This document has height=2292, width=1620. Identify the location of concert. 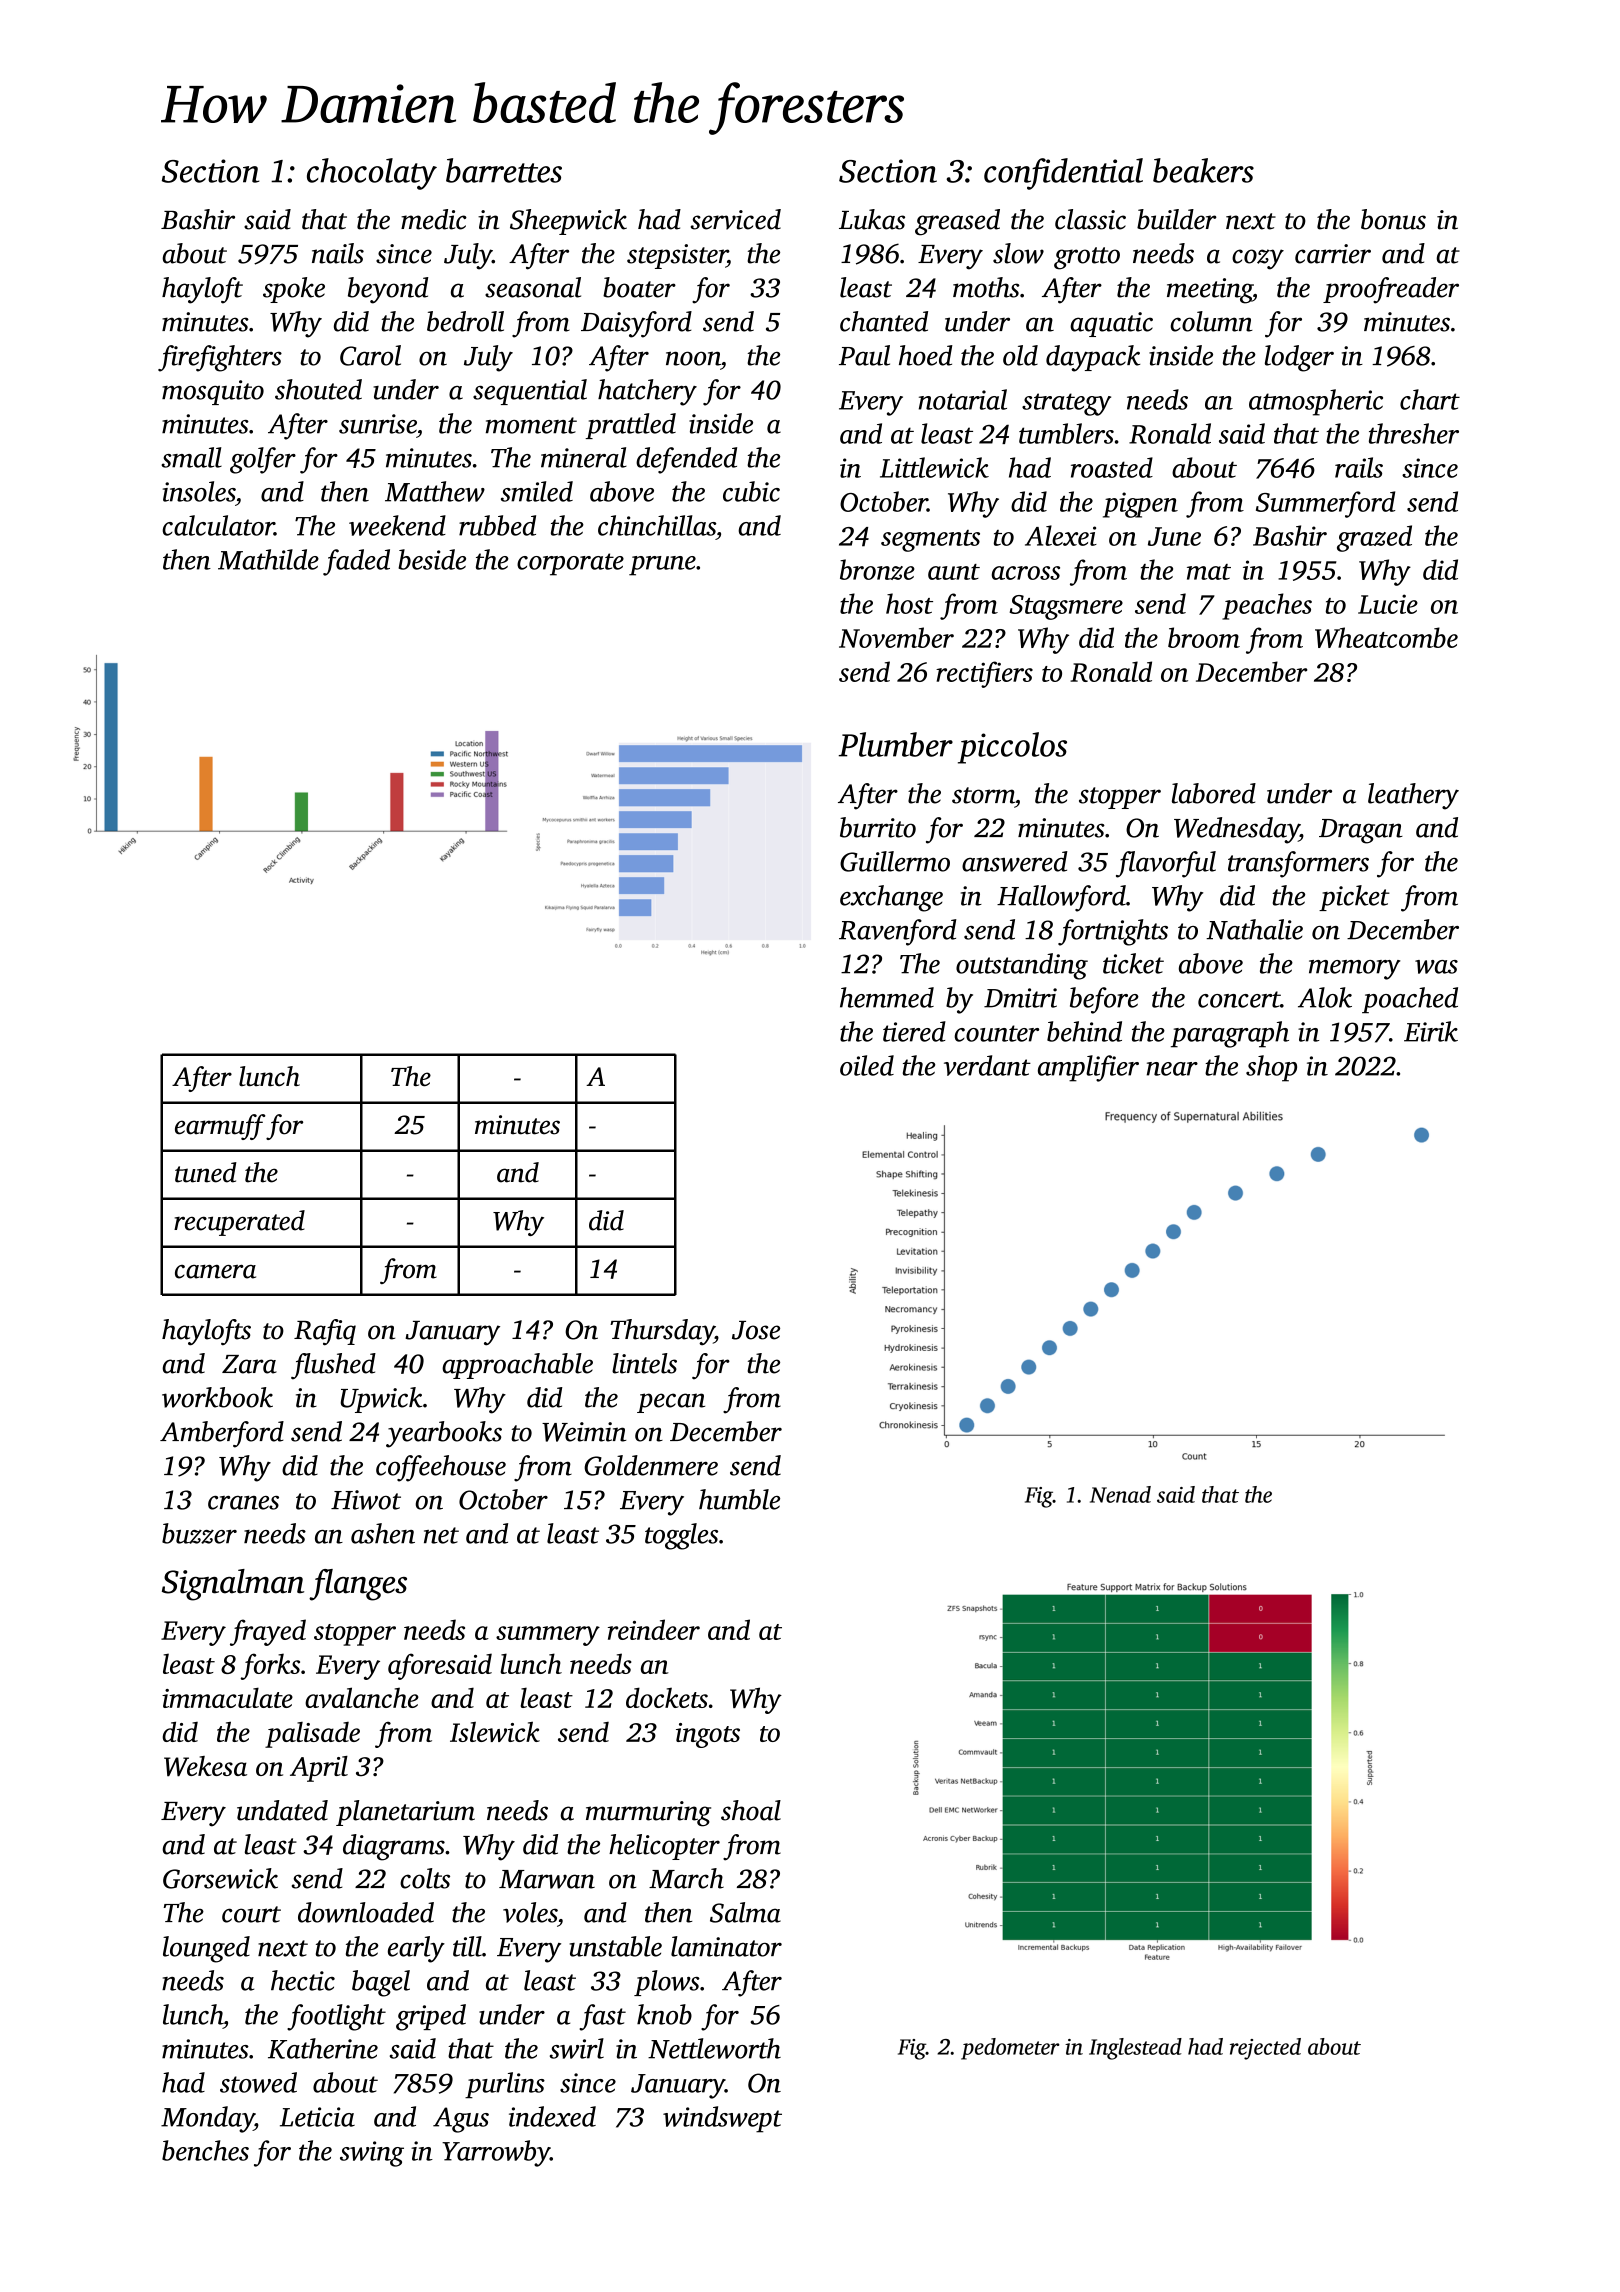
(1239, 999).
